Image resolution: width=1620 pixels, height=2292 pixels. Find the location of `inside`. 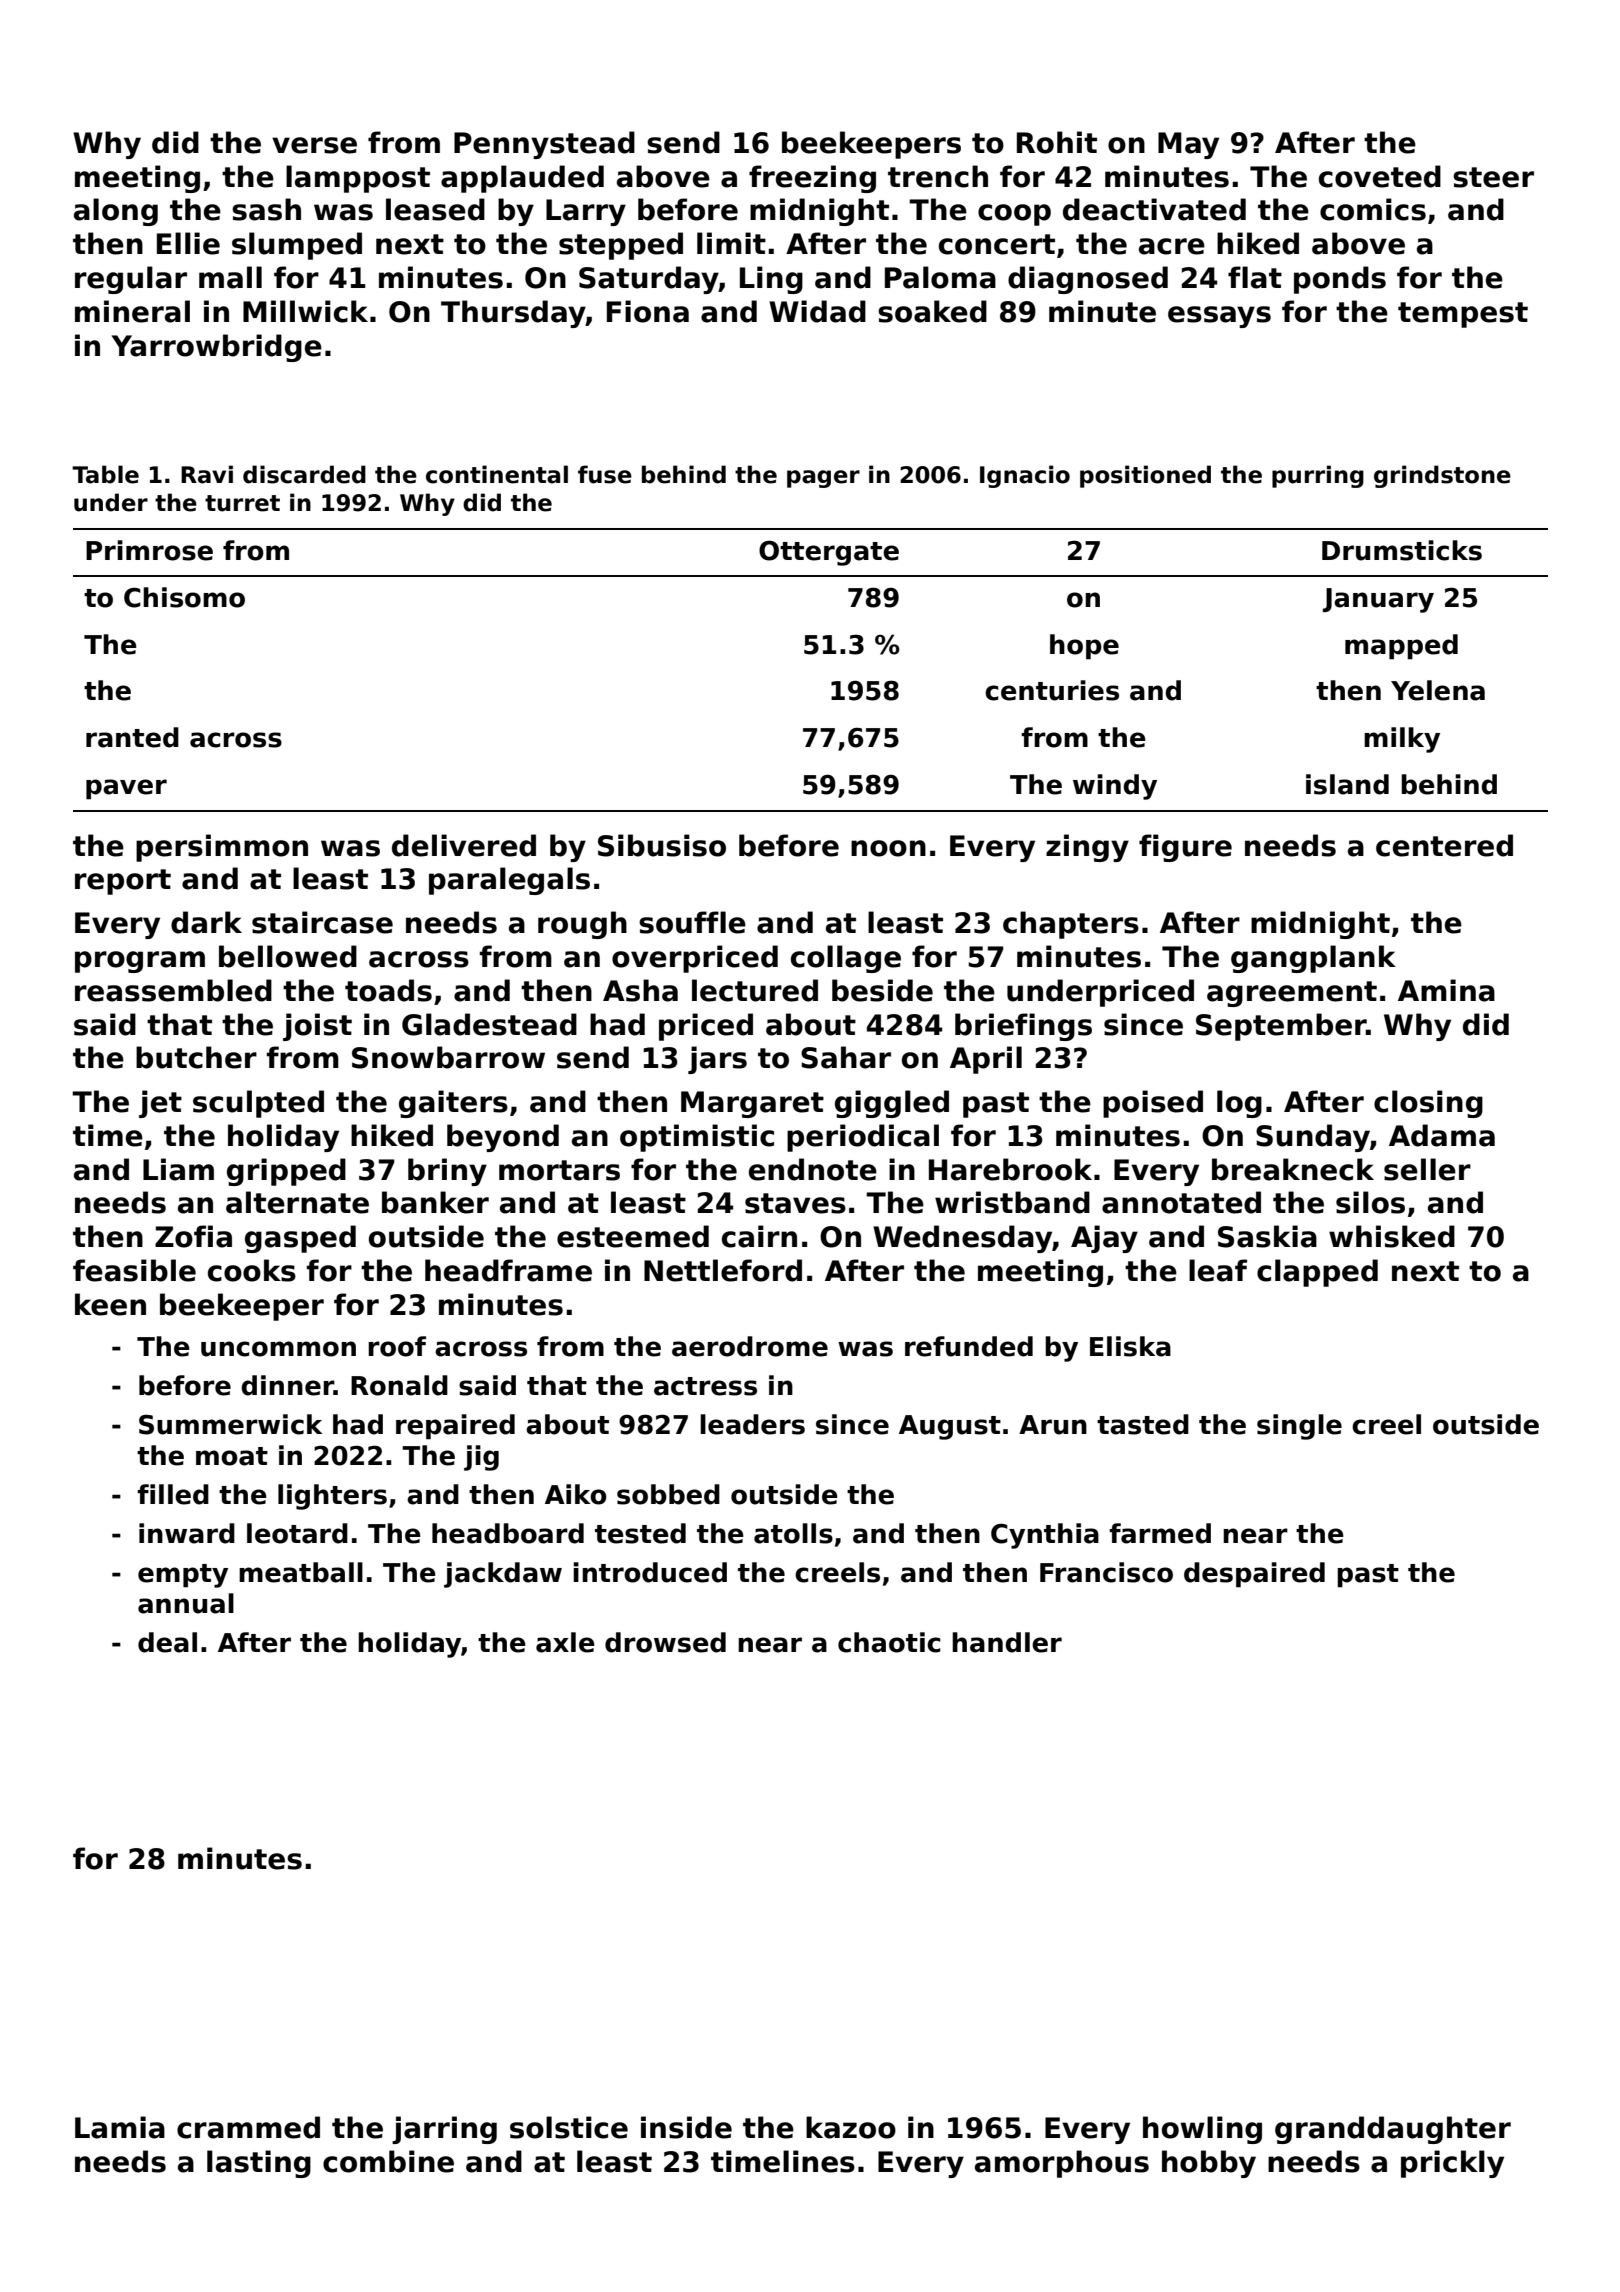

inside is located at coordinates (686, 2127).
